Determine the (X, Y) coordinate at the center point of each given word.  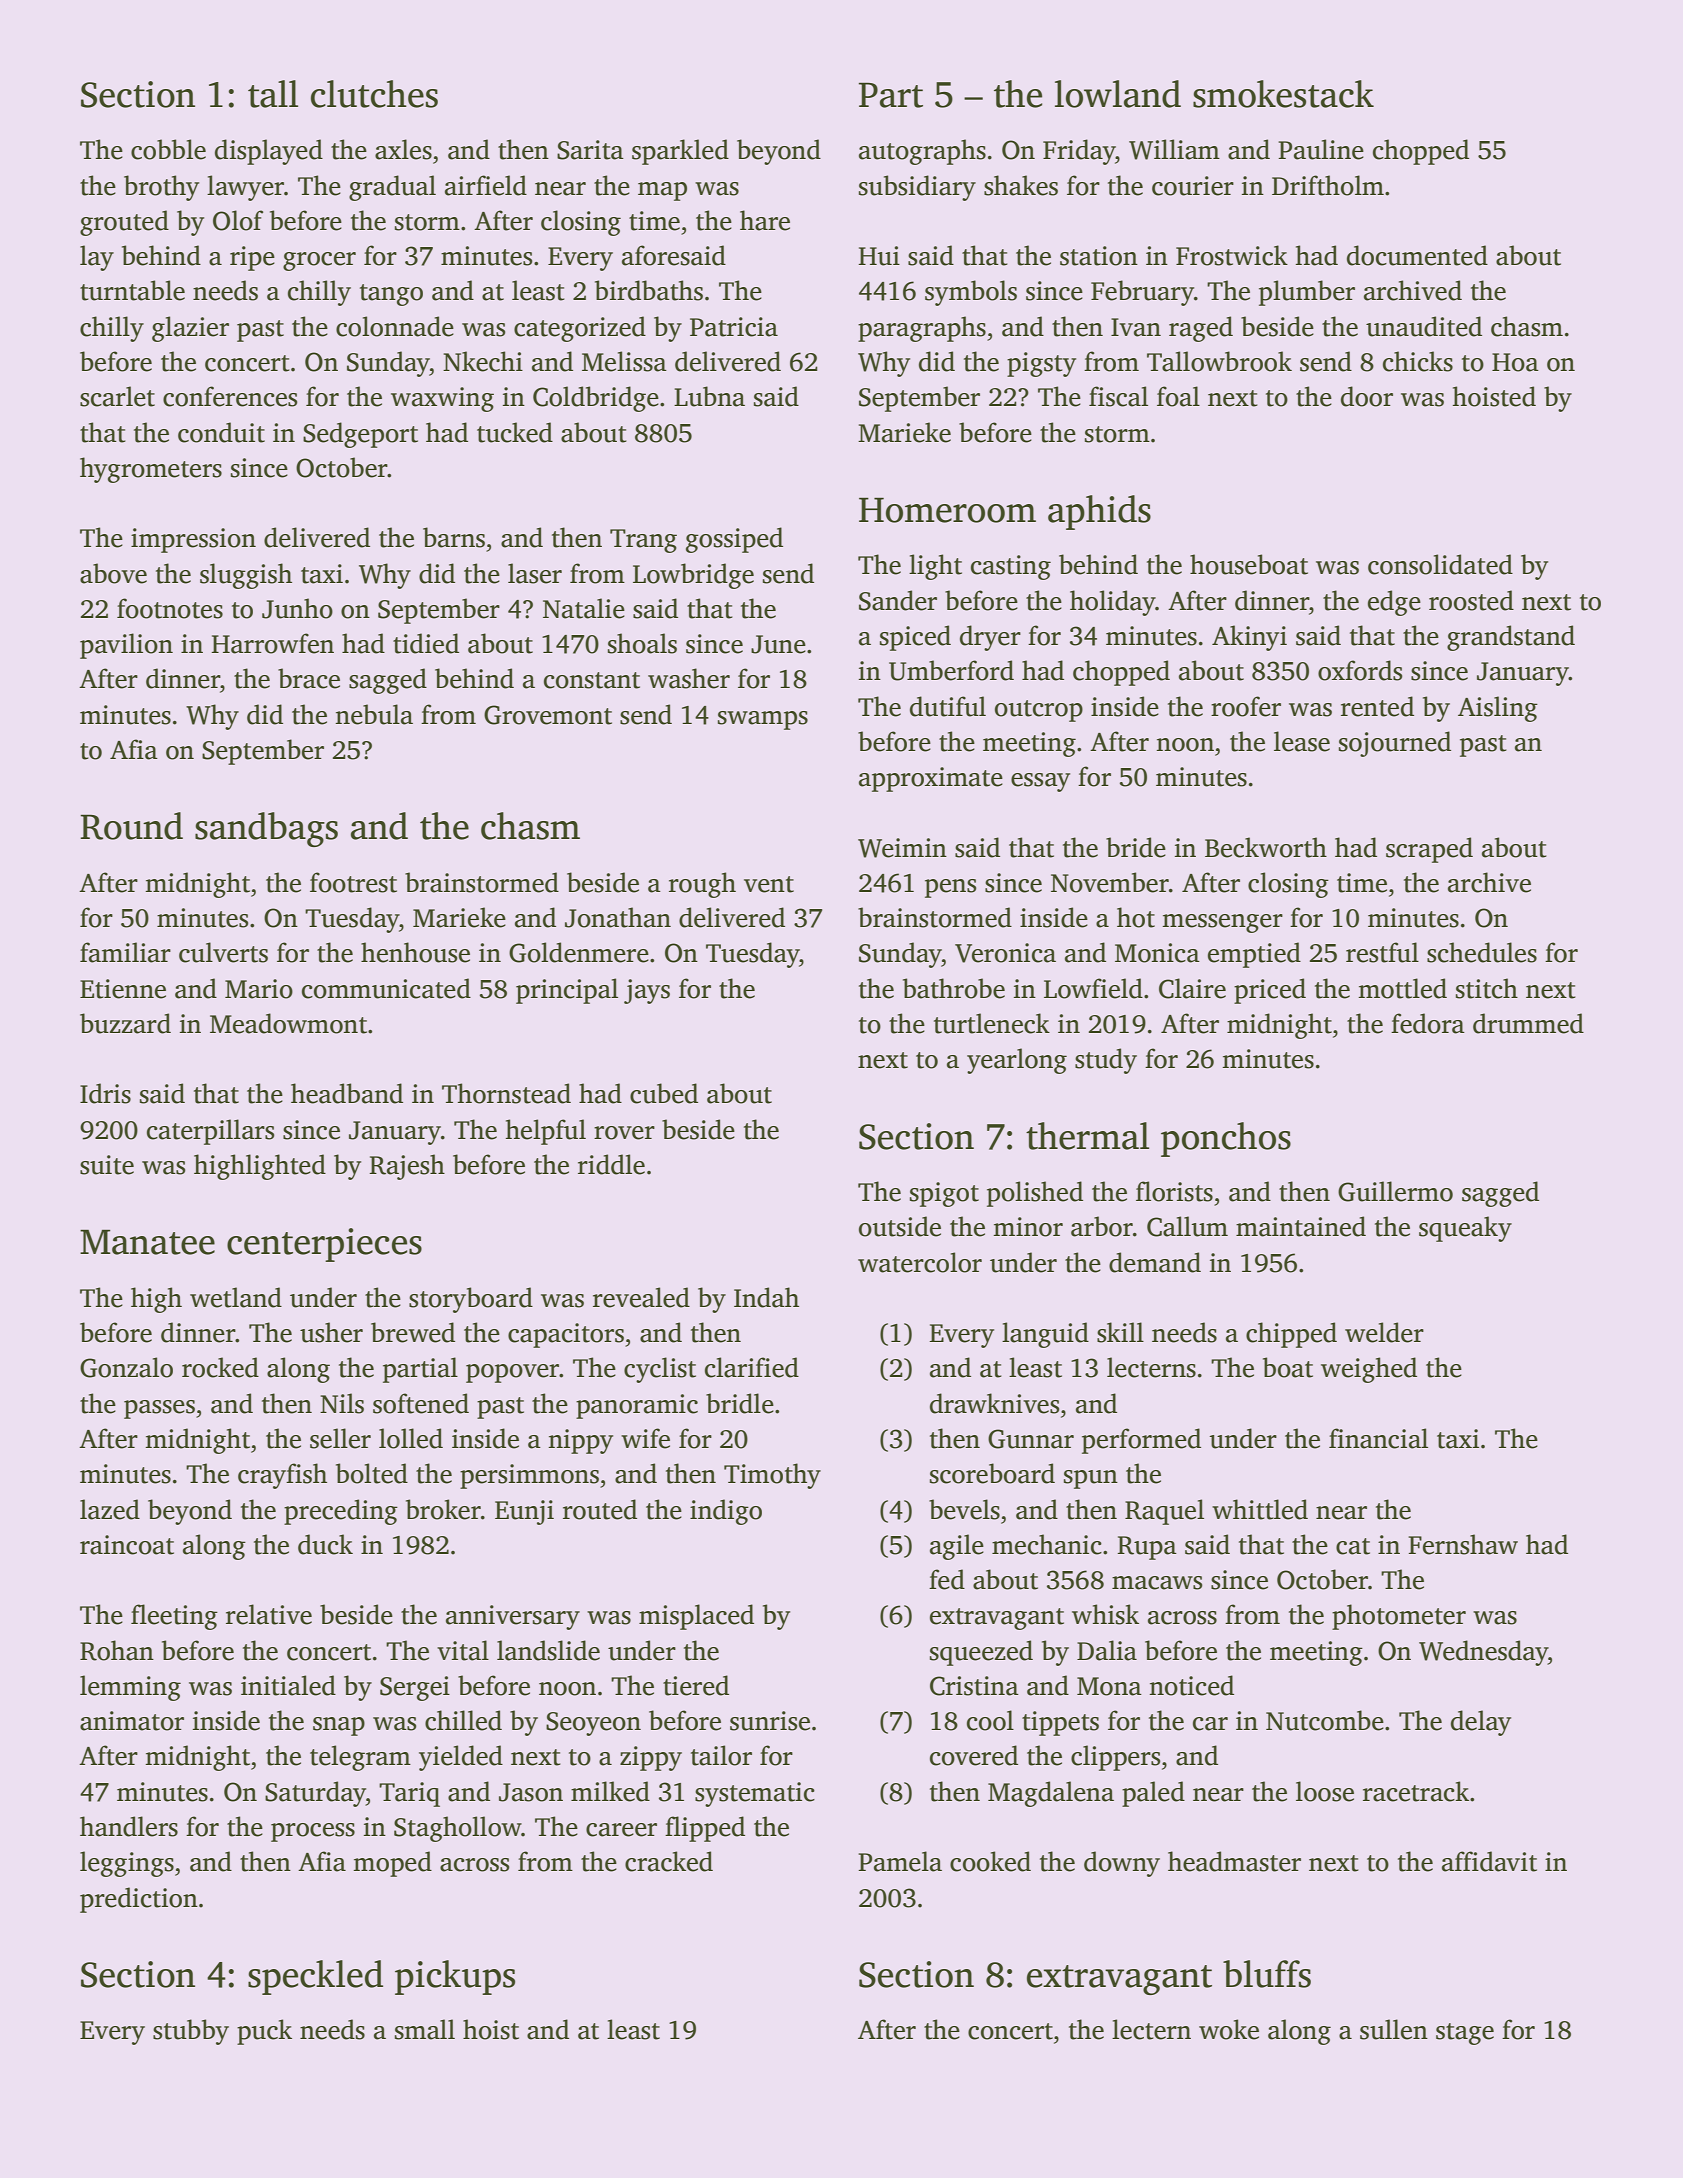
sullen (1394, 2029)
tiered (696, 1685)
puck (264, 2032)
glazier (190, 329)
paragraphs (922, 329)
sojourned (1395, 744)
